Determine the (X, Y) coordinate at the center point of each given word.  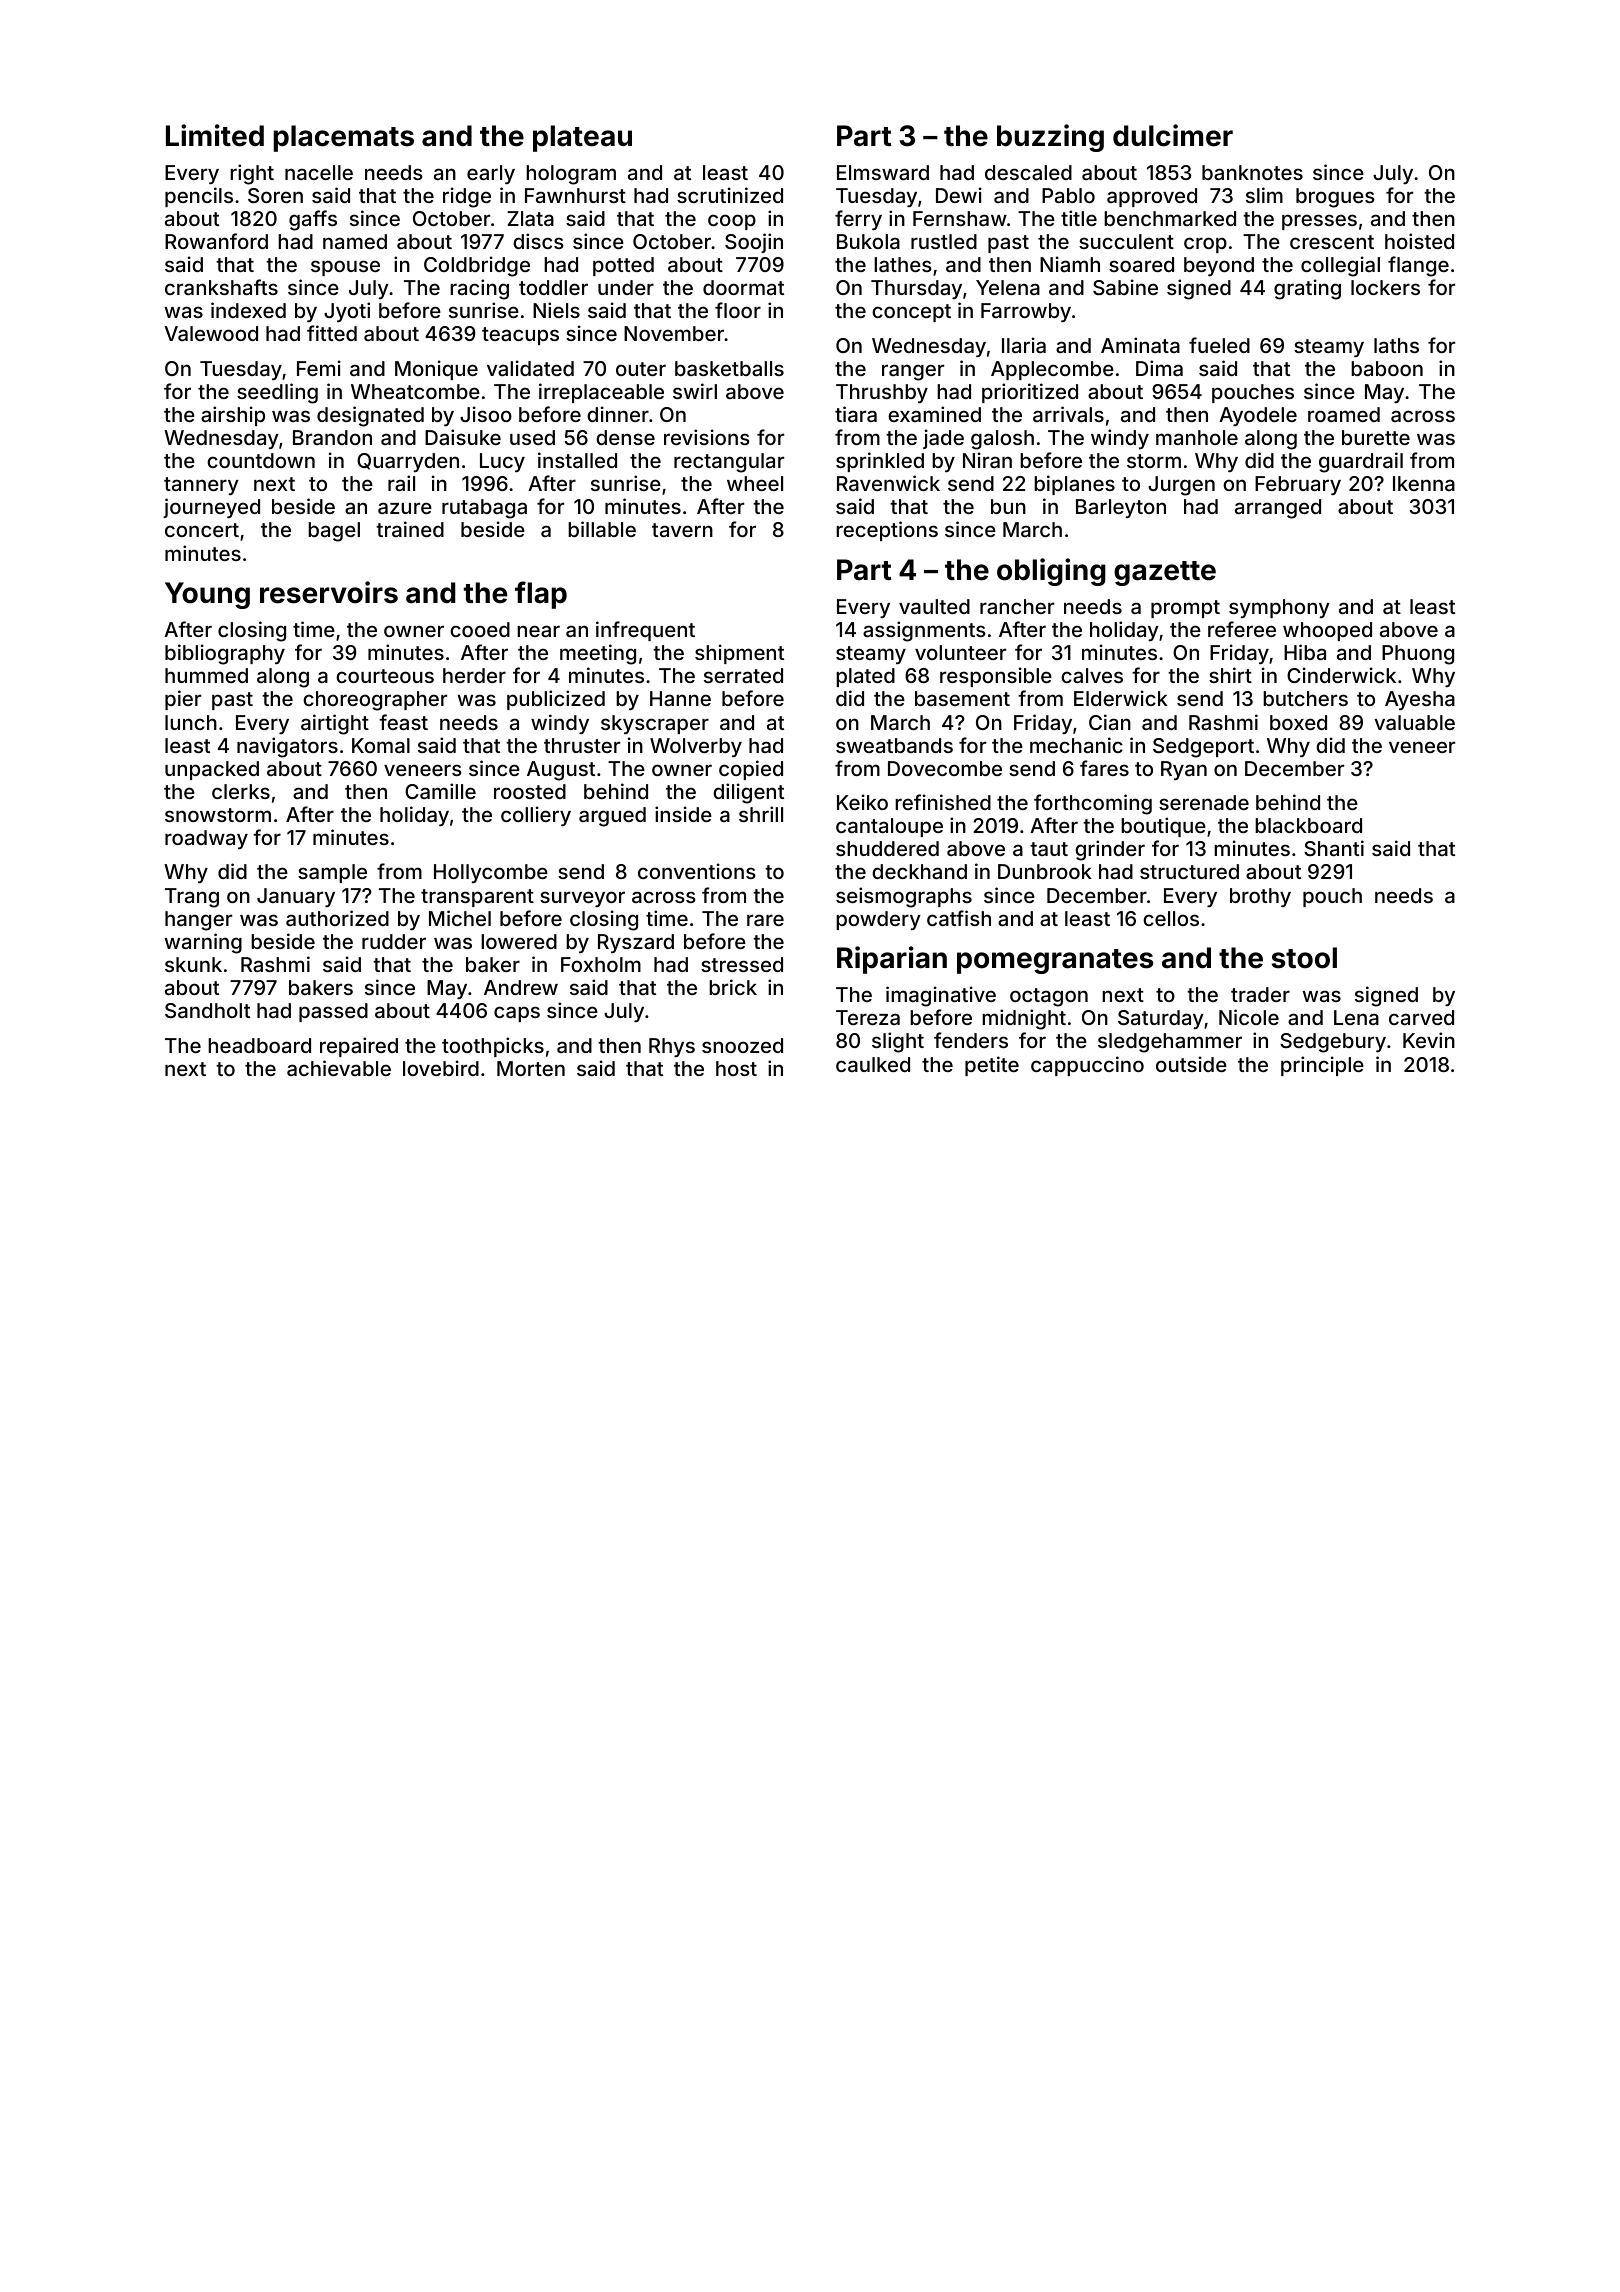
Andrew (521, 987)
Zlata (530, 218)
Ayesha (1420, 700)
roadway (206, 839)
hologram (571, 175)
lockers (1385, 287)
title (1079, 218)
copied (751, 770)
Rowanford (216, 241)
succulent (1126, 241)
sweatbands (894, 745)
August (561, 771)
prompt (1185, 609)
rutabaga (484, 509)
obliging (1051, 572)
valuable (1414, 722)
